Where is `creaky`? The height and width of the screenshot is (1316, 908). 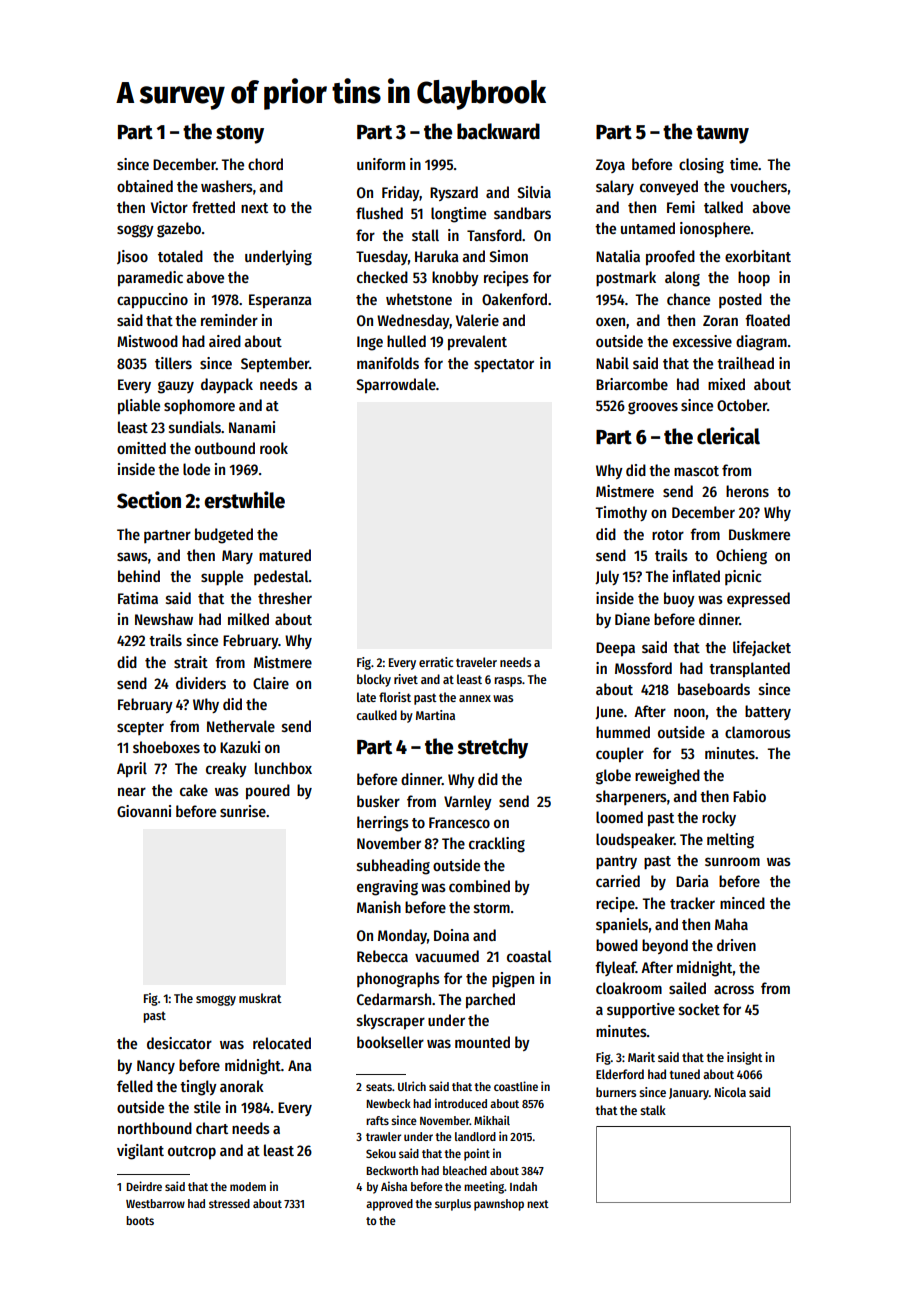 creaky is located at coordinates (226, 769).
